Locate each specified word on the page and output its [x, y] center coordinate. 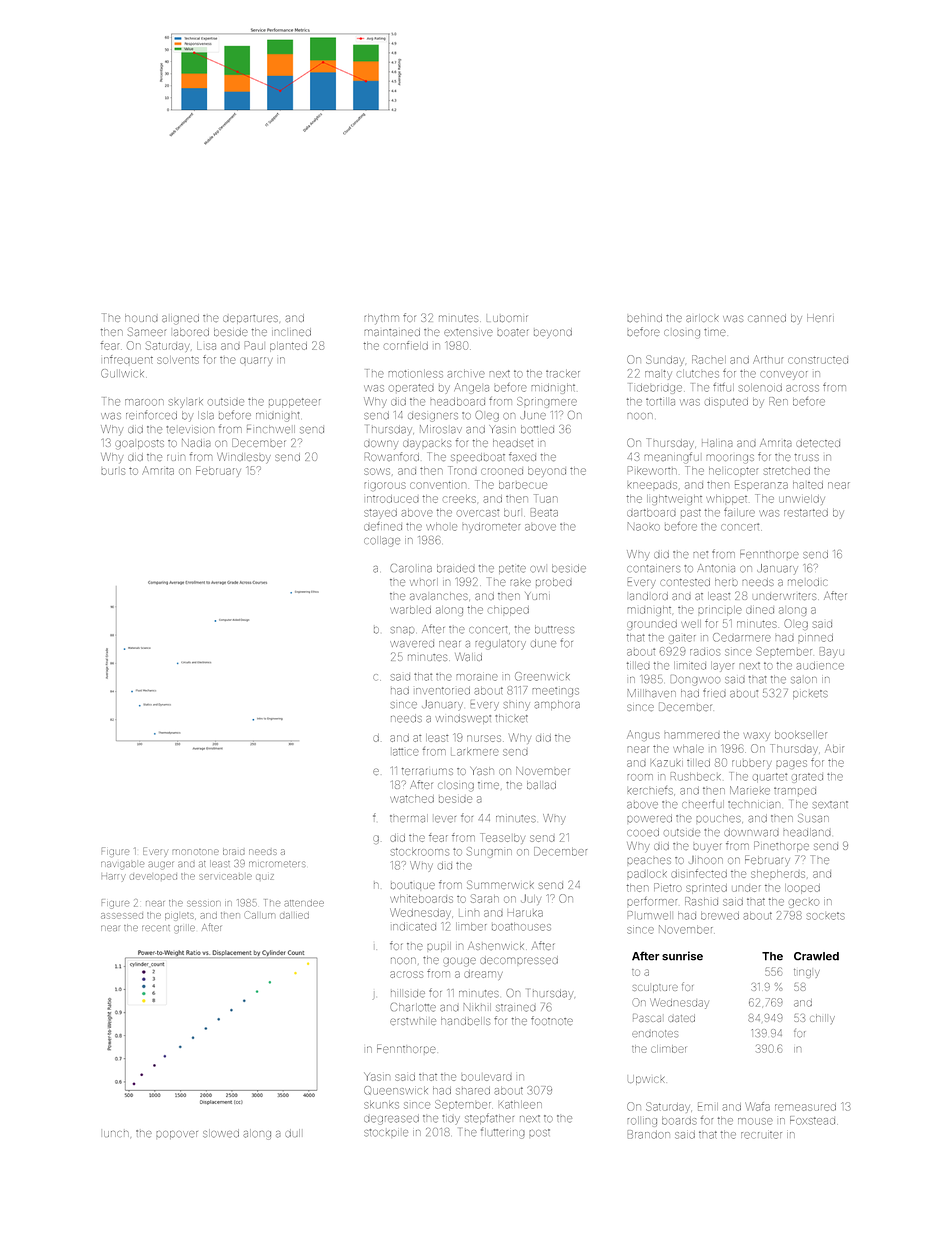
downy [381, 444]
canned [767, 318]
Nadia [196, 443]
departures [250, 319]
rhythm [381, 319]
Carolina [411, 568]
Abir [834, 748]
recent [156, 928]
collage [382, 541]
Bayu [832, 651]
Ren [778, 401]
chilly [822, 1019]
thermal [409, 818]
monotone [195, 852]
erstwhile [413, 1021]
